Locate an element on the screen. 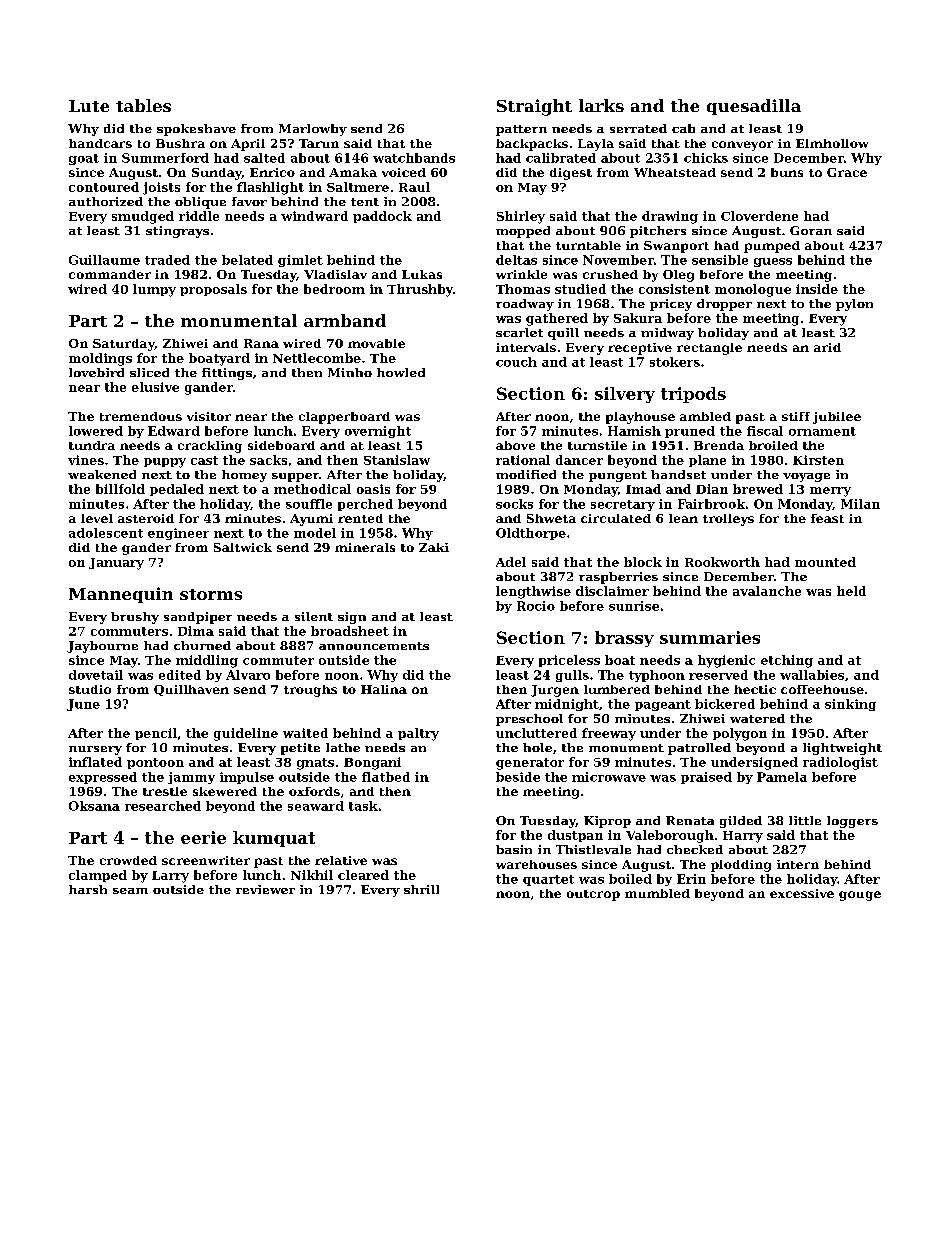  fittings is located at coordinates (227, 374).
